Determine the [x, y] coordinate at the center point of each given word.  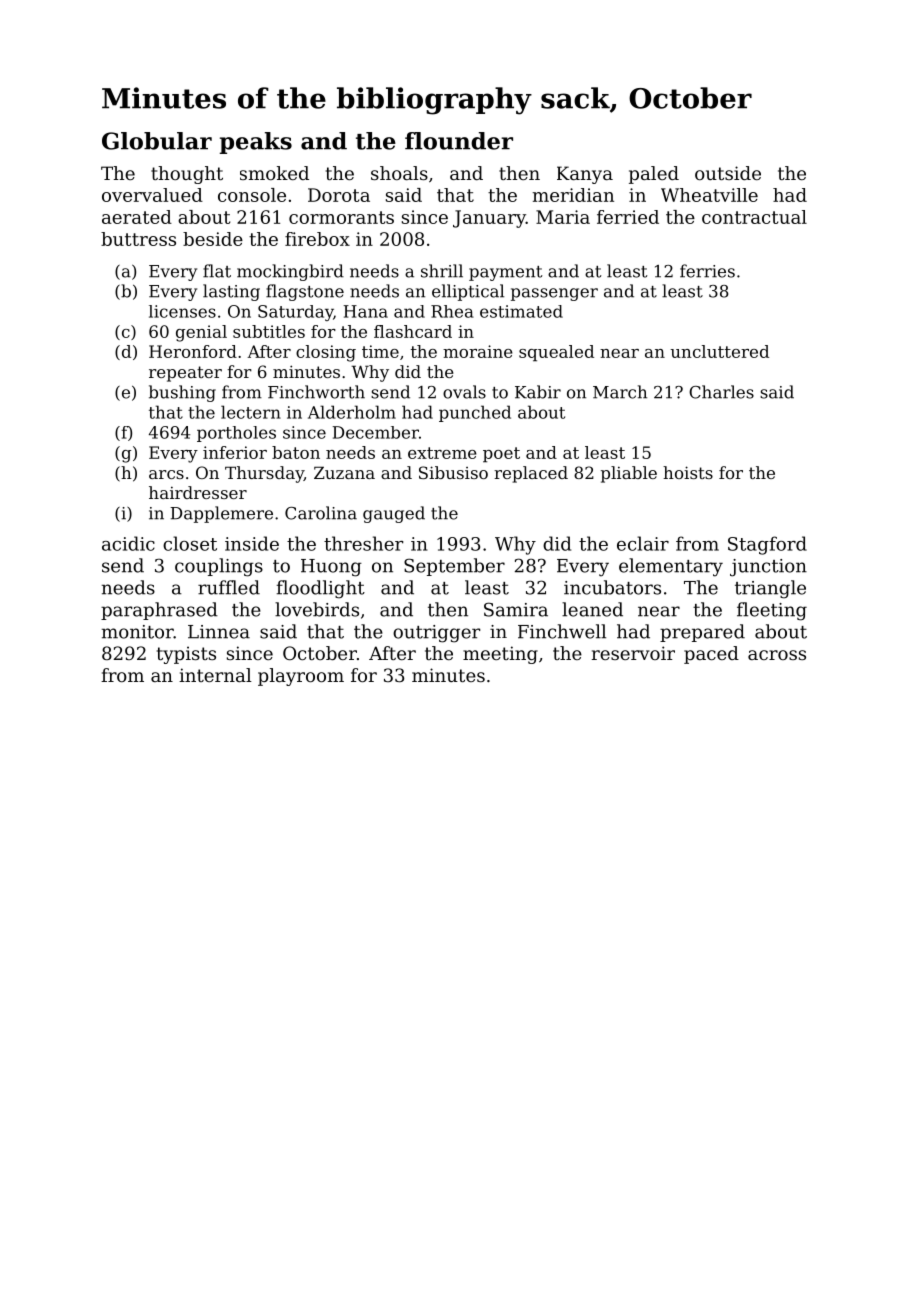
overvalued [152, 195]
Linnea [219, 632]
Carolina [321, 513]
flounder [459, 141]
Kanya [585, 175]
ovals [464, 392]
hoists [688, 472]
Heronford [193, 351]
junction [768, 568]
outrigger [436, 634]
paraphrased [159, 611]
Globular [157, 141]
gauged [394, 514]
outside [728, 173]
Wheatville [709, 195]
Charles [721, 392]
